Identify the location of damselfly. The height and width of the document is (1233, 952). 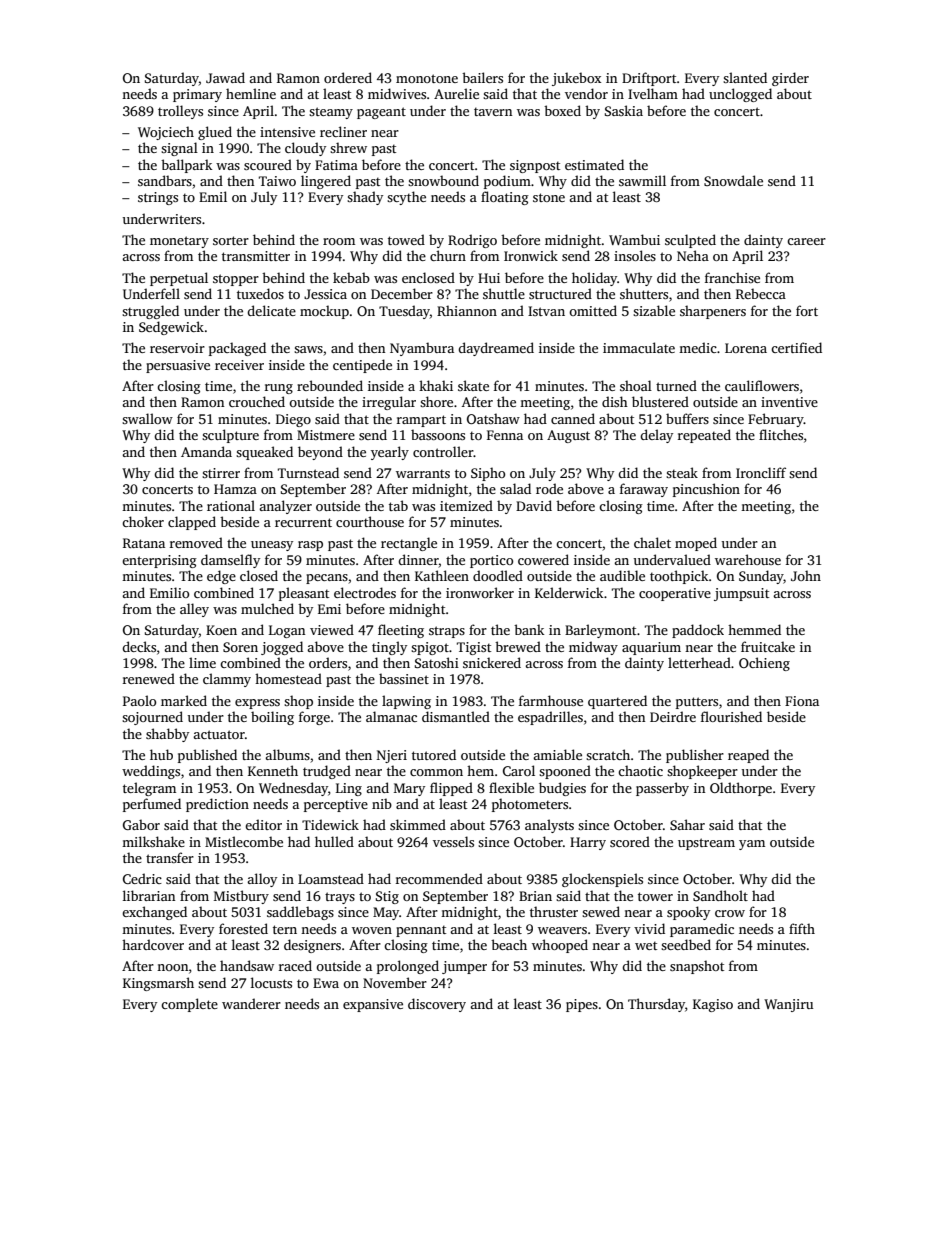
(230, 561).
